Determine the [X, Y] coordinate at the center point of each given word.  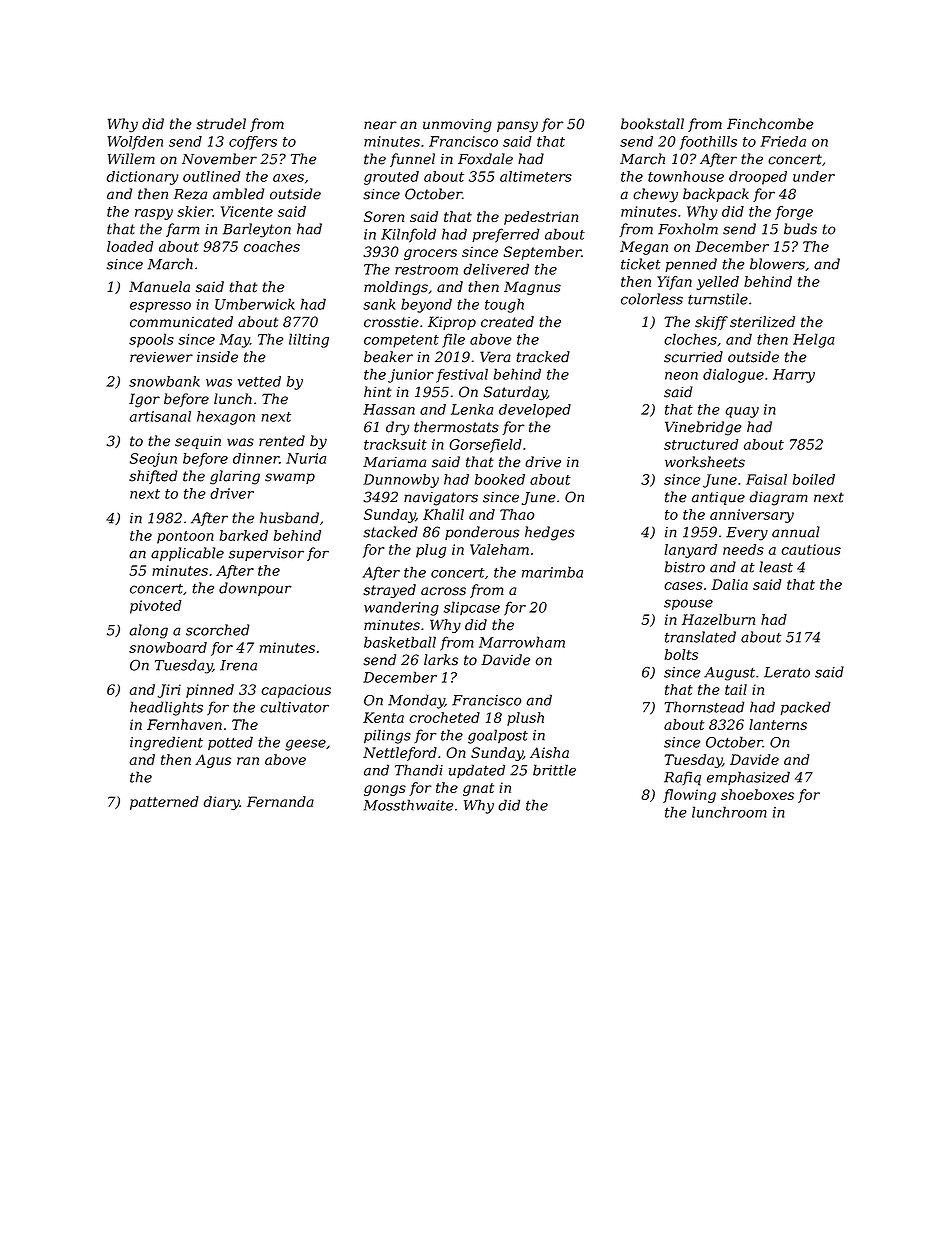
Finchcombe [770, 124]
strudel [221, 124]
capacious [296, 691]
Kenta [383, 717]
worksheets [705, 462]
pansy [517, 127]
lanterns [778, 724]
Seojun [153, 460]
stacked [390, 532]
